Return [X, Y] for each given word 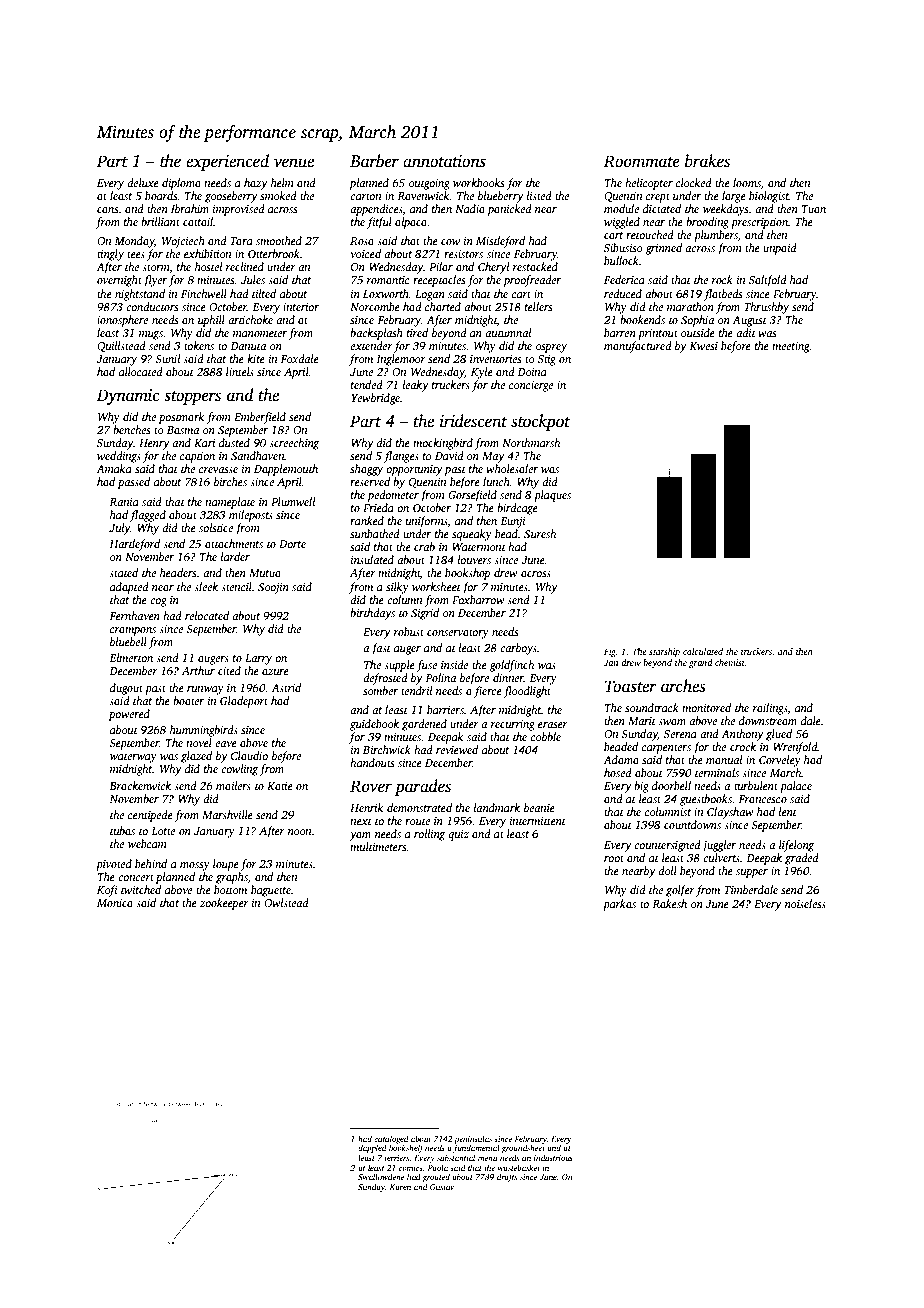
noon [299, 832]
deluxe [143, 182]
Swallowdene [381, 1176]
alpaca [411, 223]
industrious [553, 1157]
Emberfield [260, 418]
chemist [730, 662]
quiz [458, 835]
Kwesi [703, 346]
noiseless [805, 903]
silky [397, 588]
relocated [207, 615]
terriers [397, 1158]
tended [367, 384]
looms [747, 182]
